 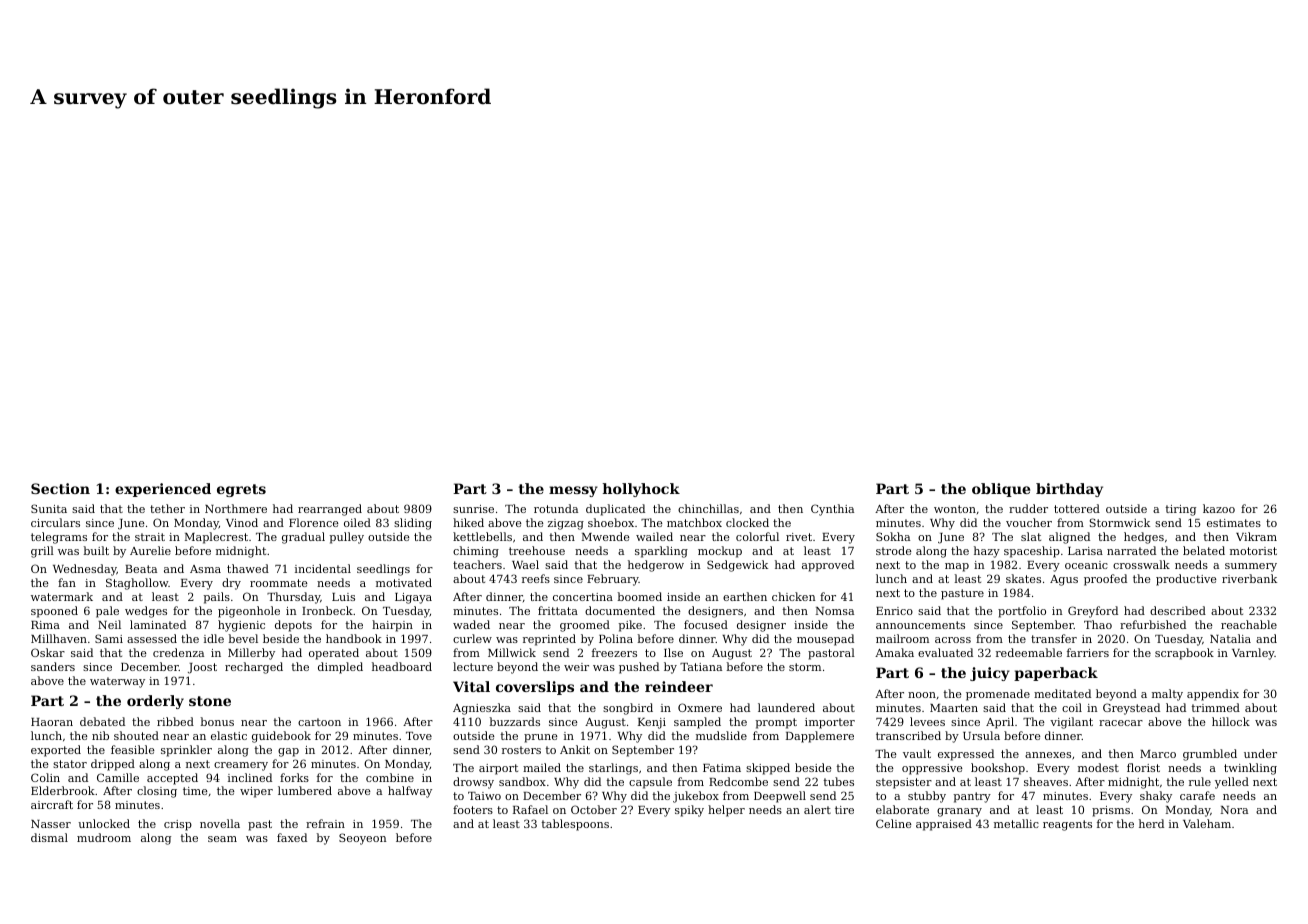 I want to click on songbird, so click(x=628, y=709).
